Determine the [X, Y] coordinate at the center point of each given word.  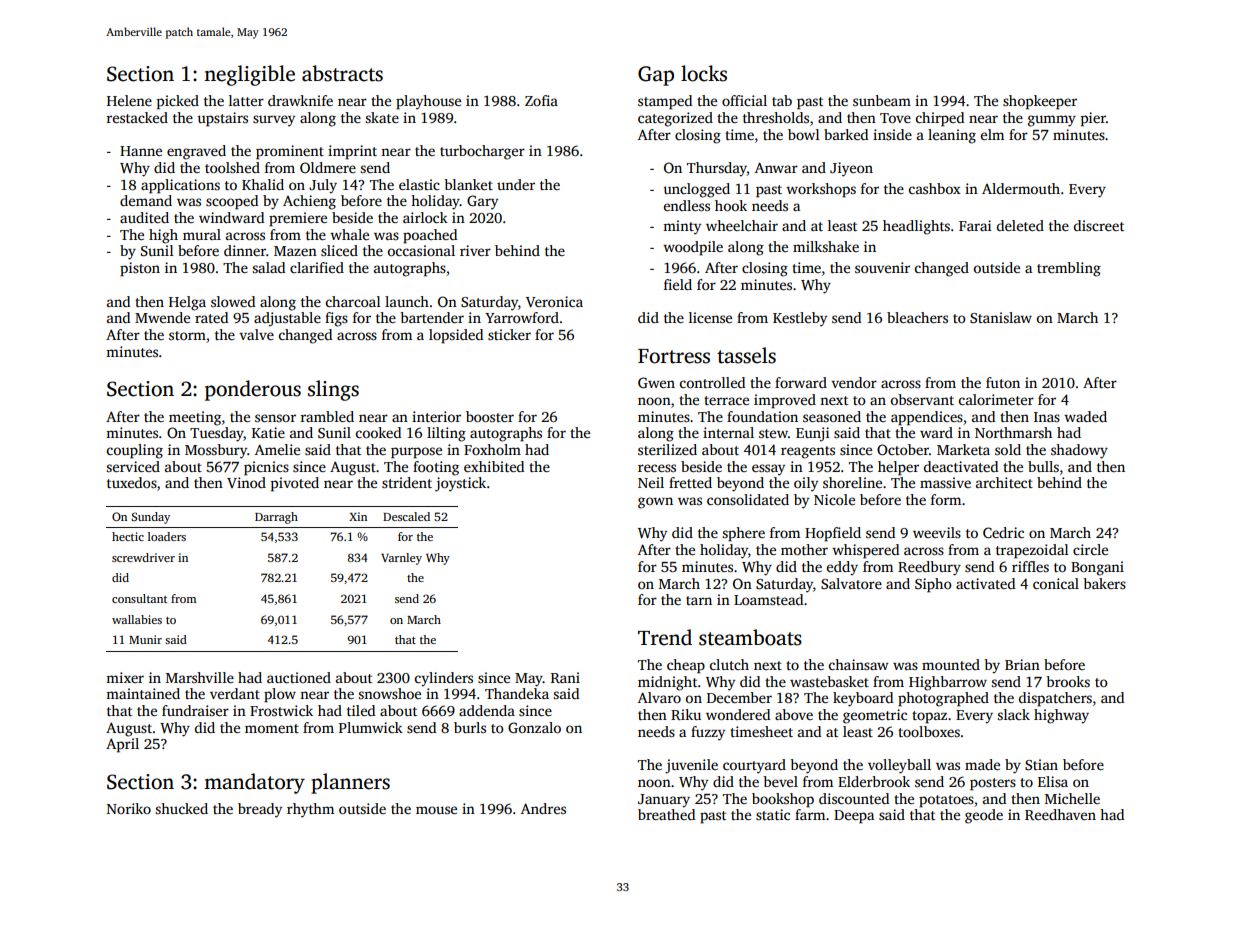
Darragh [276, 518]
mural [202, 234]
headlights [916, 227]
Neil [651, 482]
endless [687, 205]
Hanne [141, 151]
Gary [482, 202]
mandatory [254, 783]
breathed [666, 814]
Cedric [1003, 532]
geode [984, 816]
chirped [940, 119]
